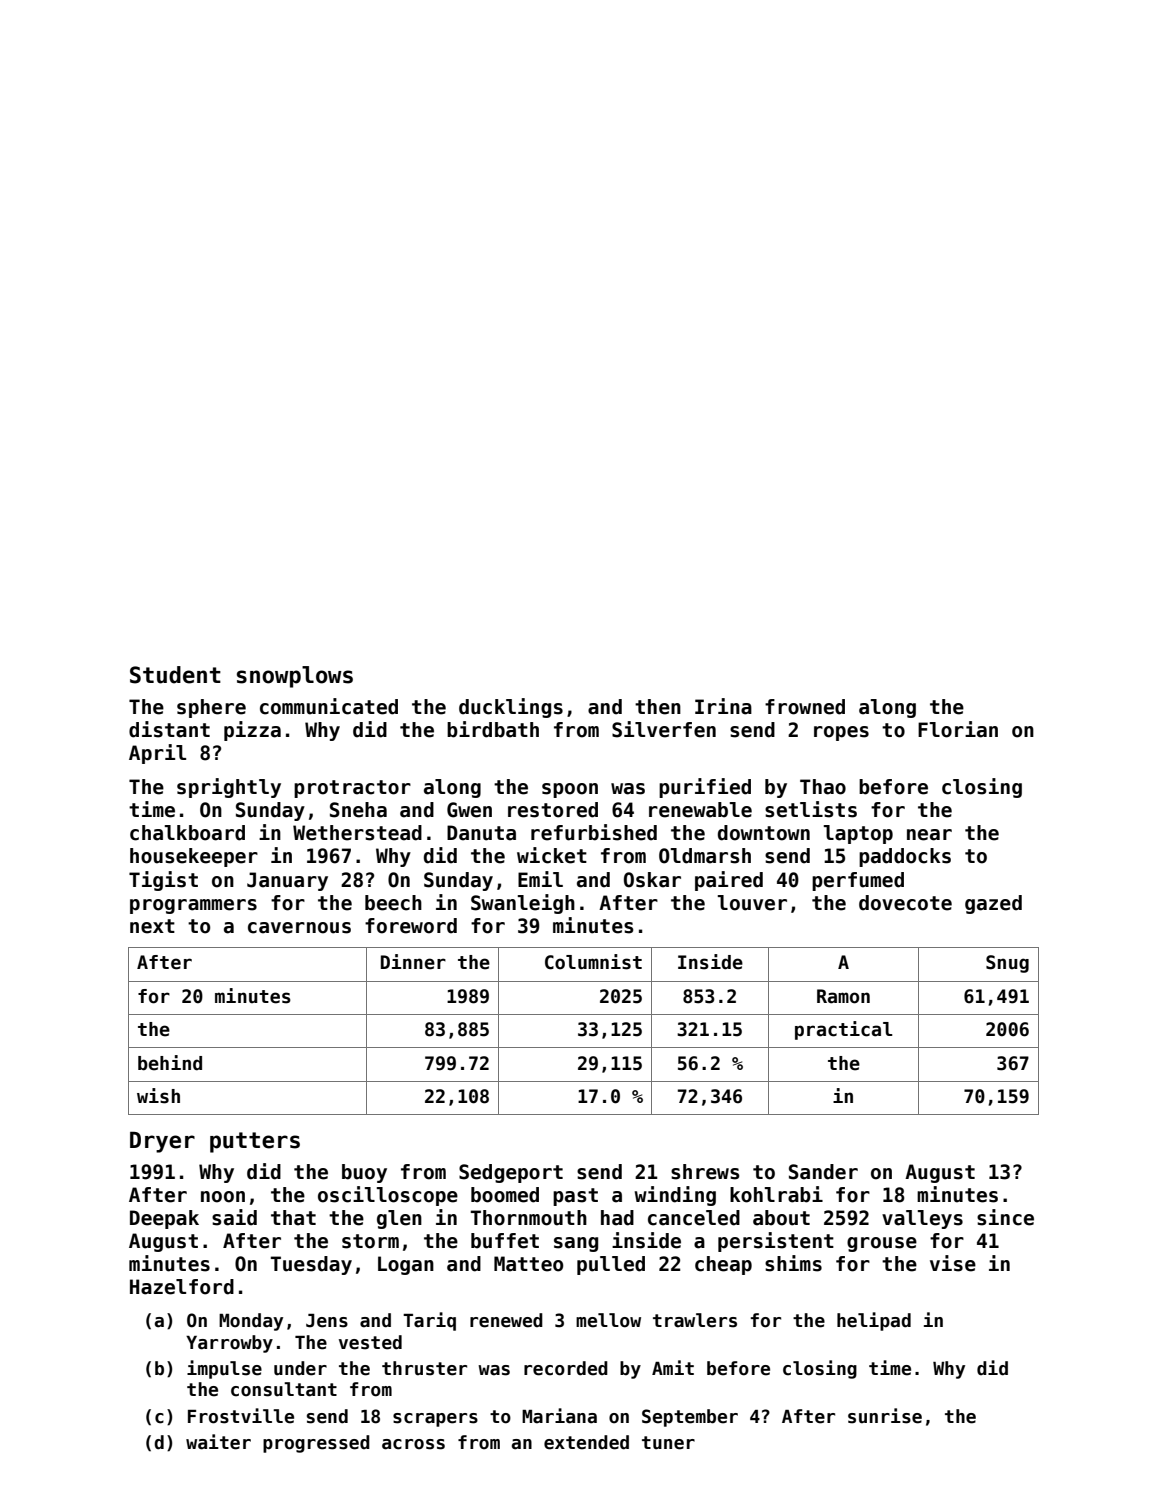  What do you see at coordinates (1007, 964) in the image?
I see `Snug` at bounding box center [1007, 964].
